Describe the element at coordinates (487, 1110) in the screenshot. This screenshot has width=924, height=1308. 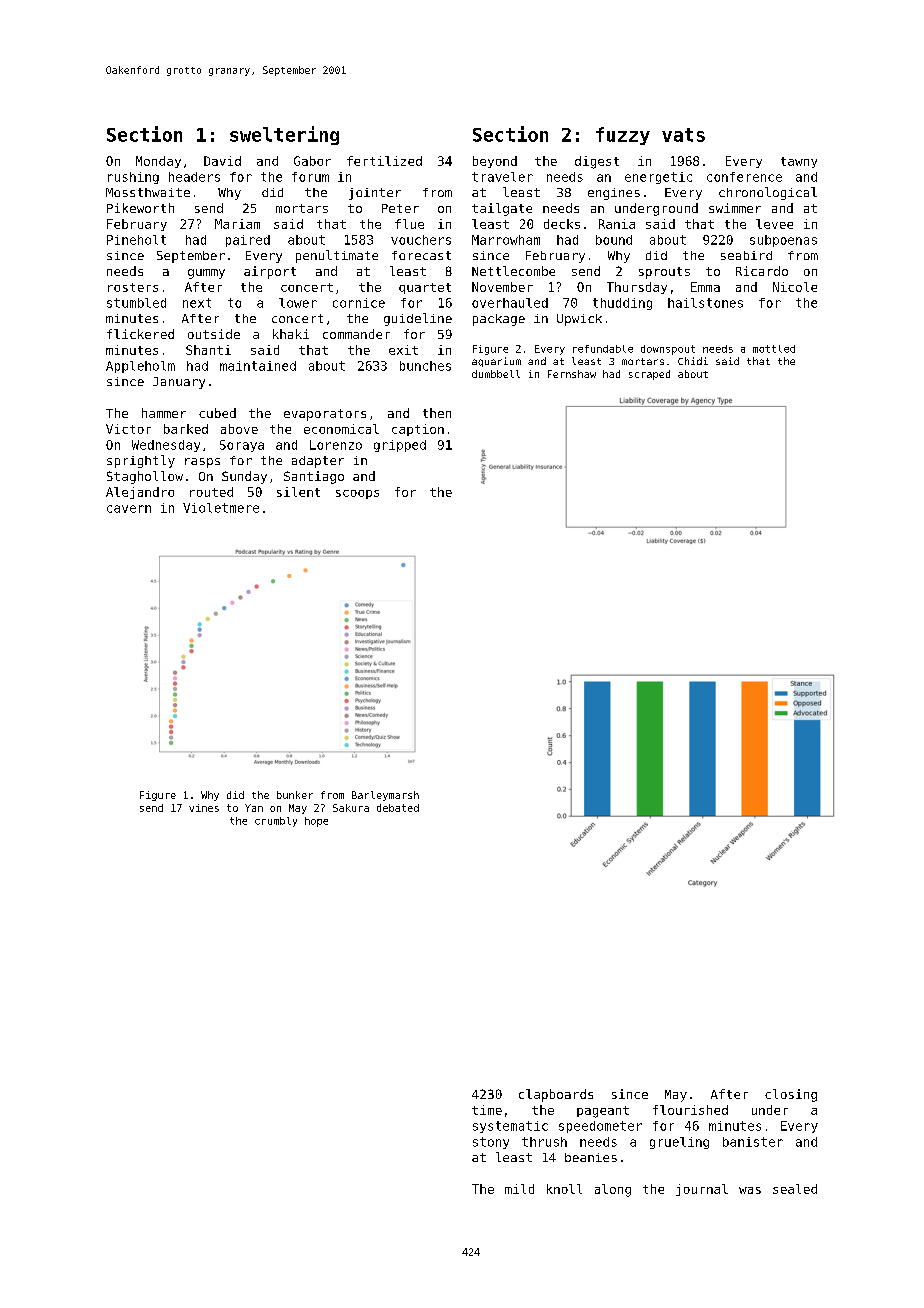
I see `time` at that location.
